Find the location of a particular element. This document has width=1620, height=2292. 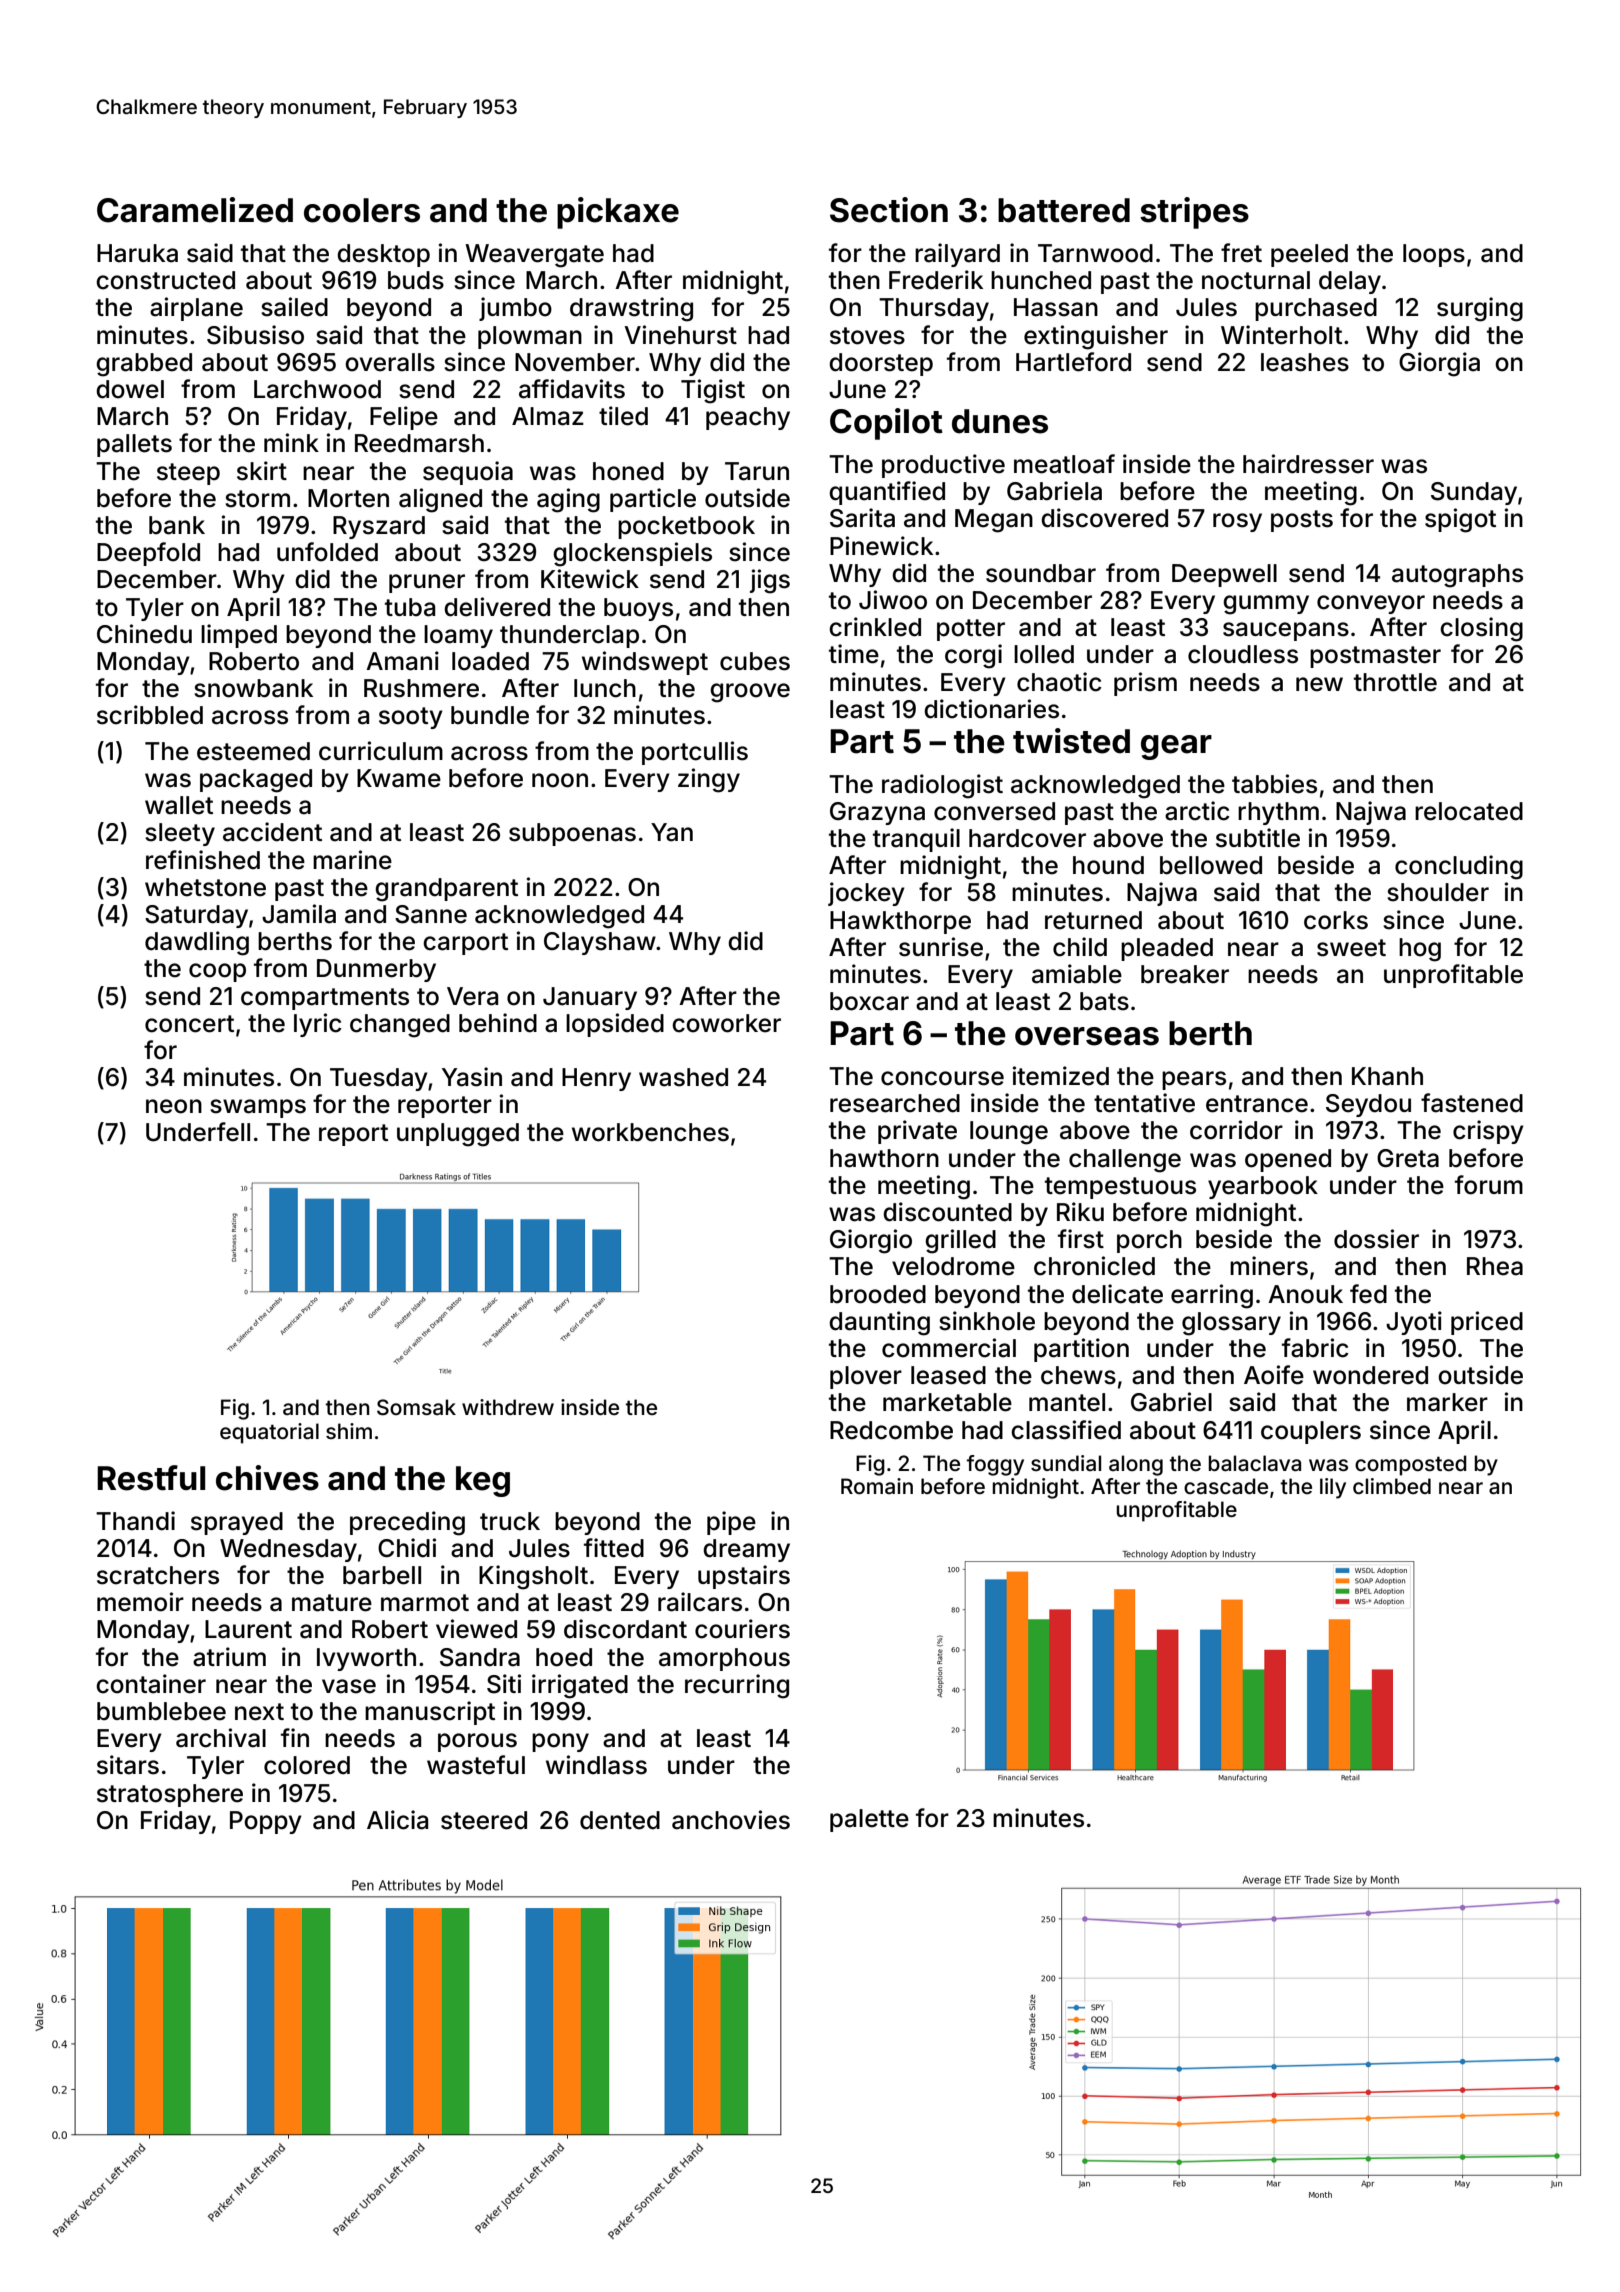

unfolded is located at coordinates (327, 552).
